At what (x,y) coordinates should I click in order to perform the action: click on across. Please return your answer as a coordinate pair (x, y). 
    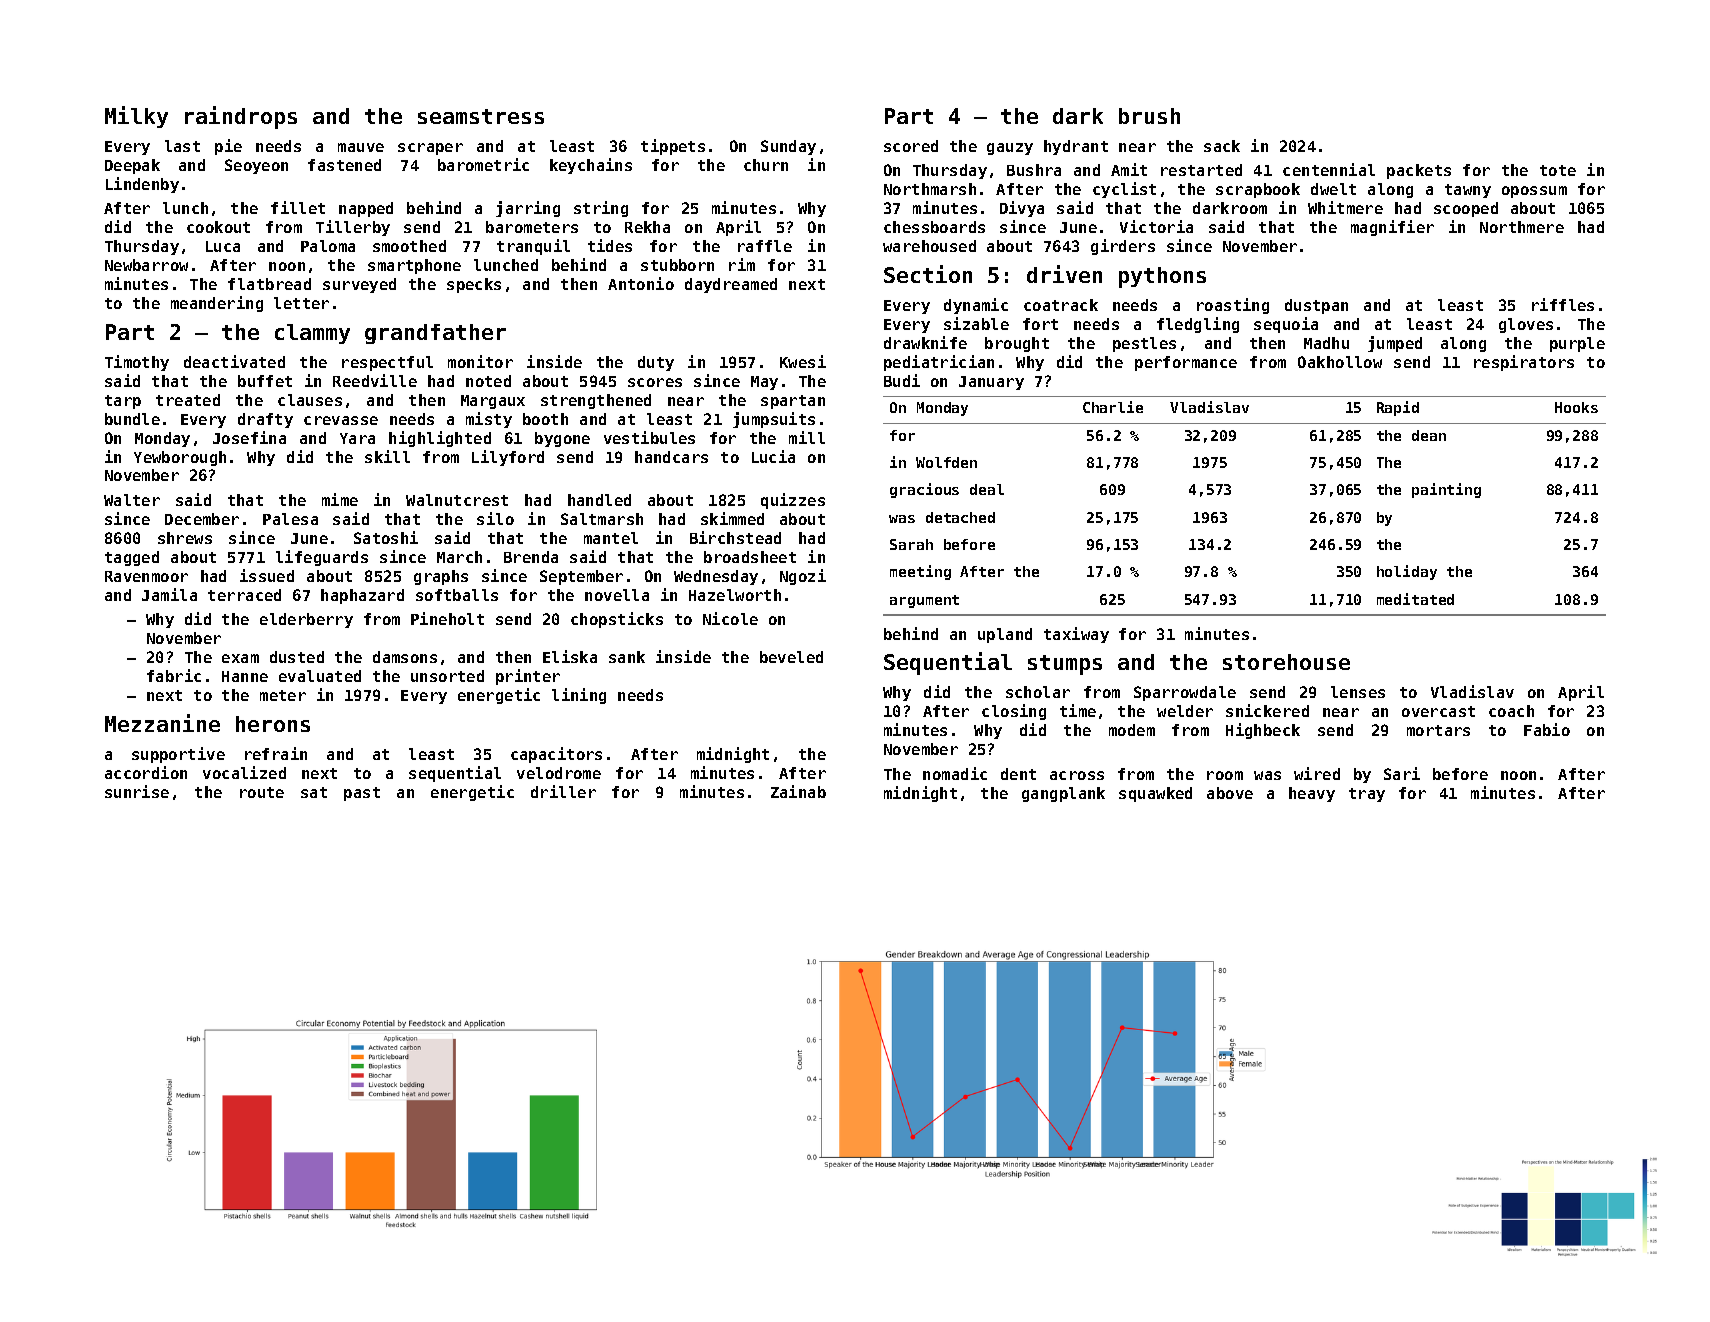
    Looking at the image, I should click on (1077, 775).
